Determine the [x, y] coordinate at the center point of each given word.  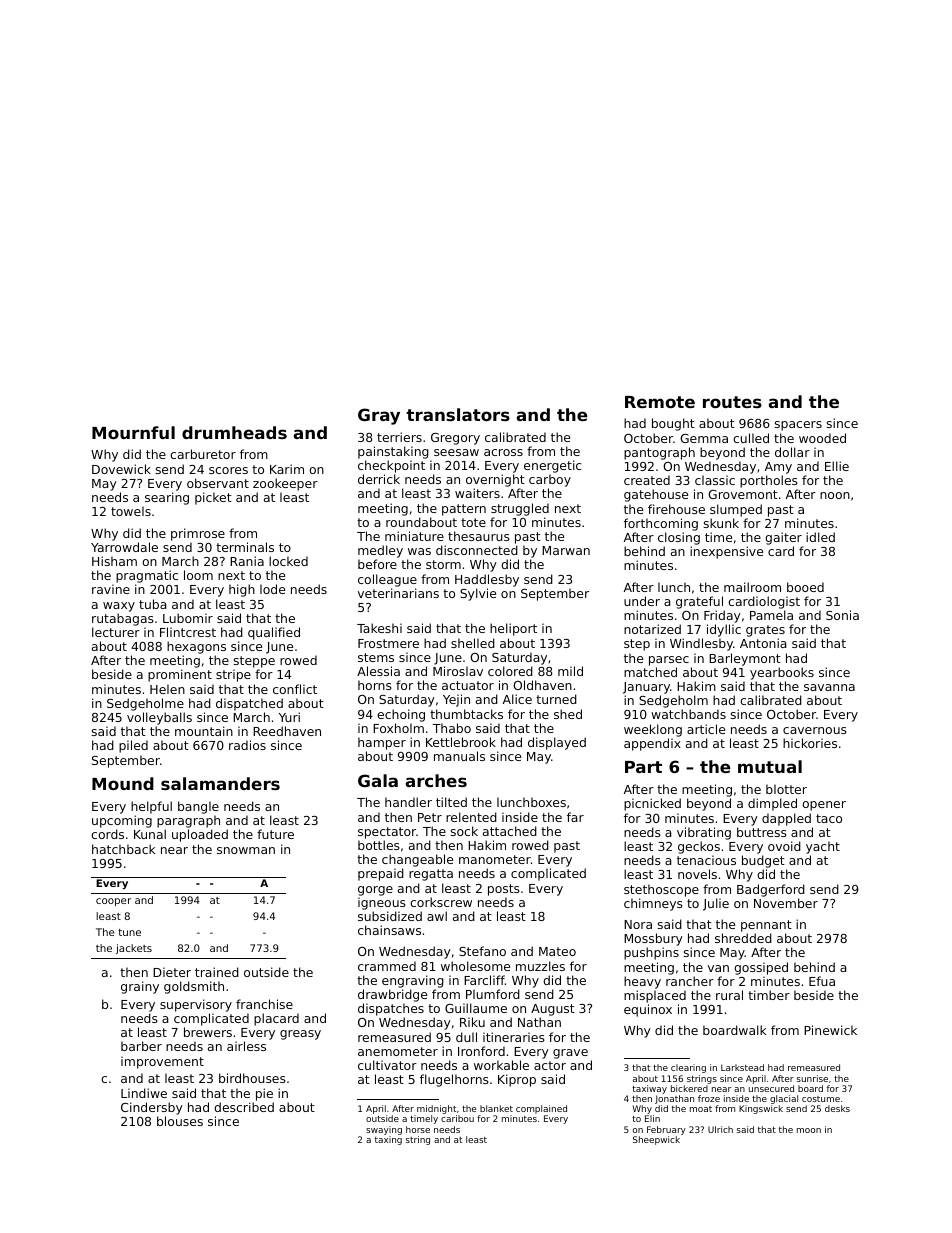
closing [679, 538]
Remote [660, 402]
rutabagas [123, 619]
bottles [379, 845]
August [553, 1010]
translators [458, 414]
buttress [762, 832]
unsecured [771, 1088]
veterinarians [398, 593]
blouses [180, 1121]
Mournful [133, 432]
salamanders [220, 783]
